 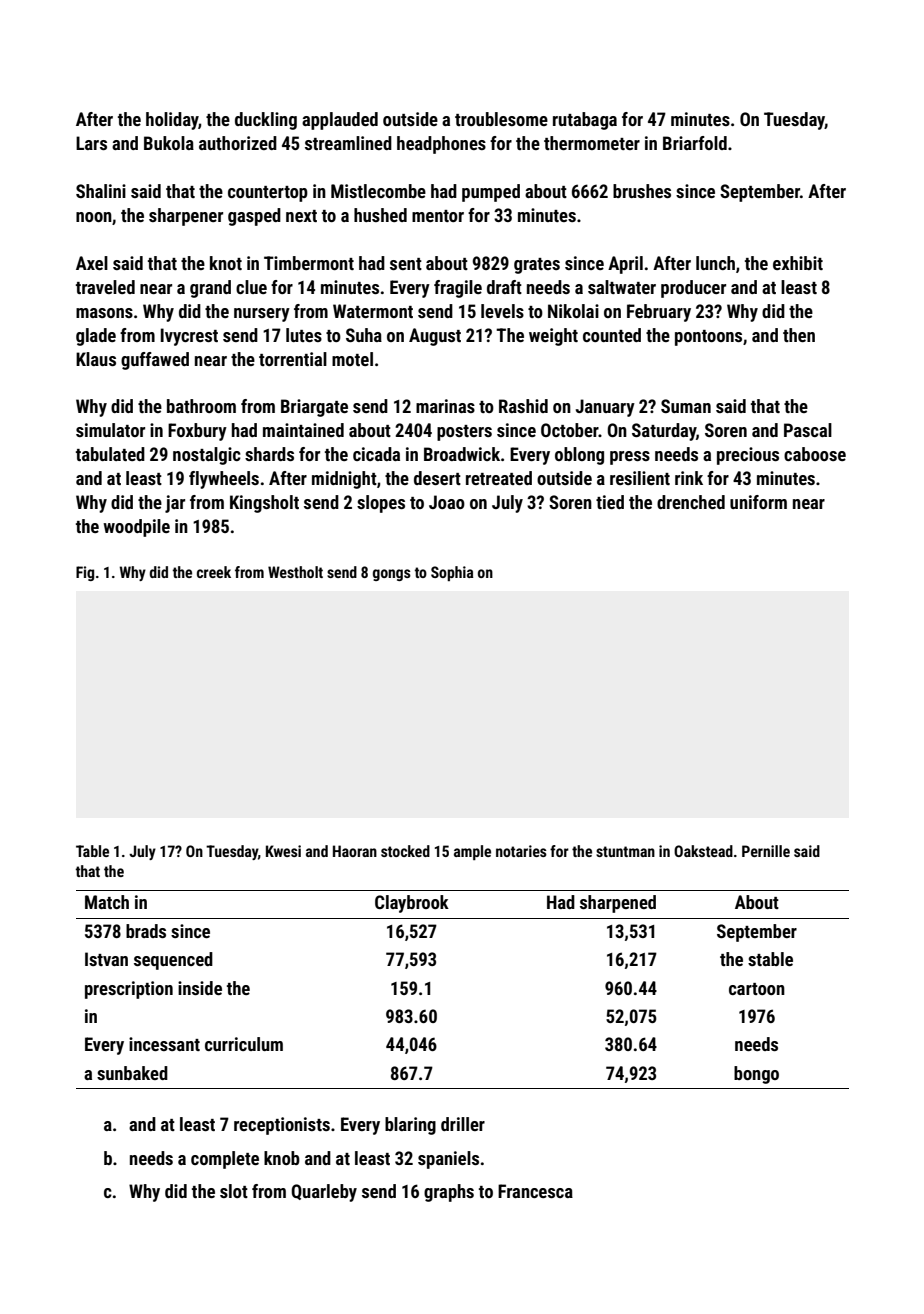 What do you see at coordinates (798, 263) in the page?
I see `exhibit` at bounding box center [798, 263].
